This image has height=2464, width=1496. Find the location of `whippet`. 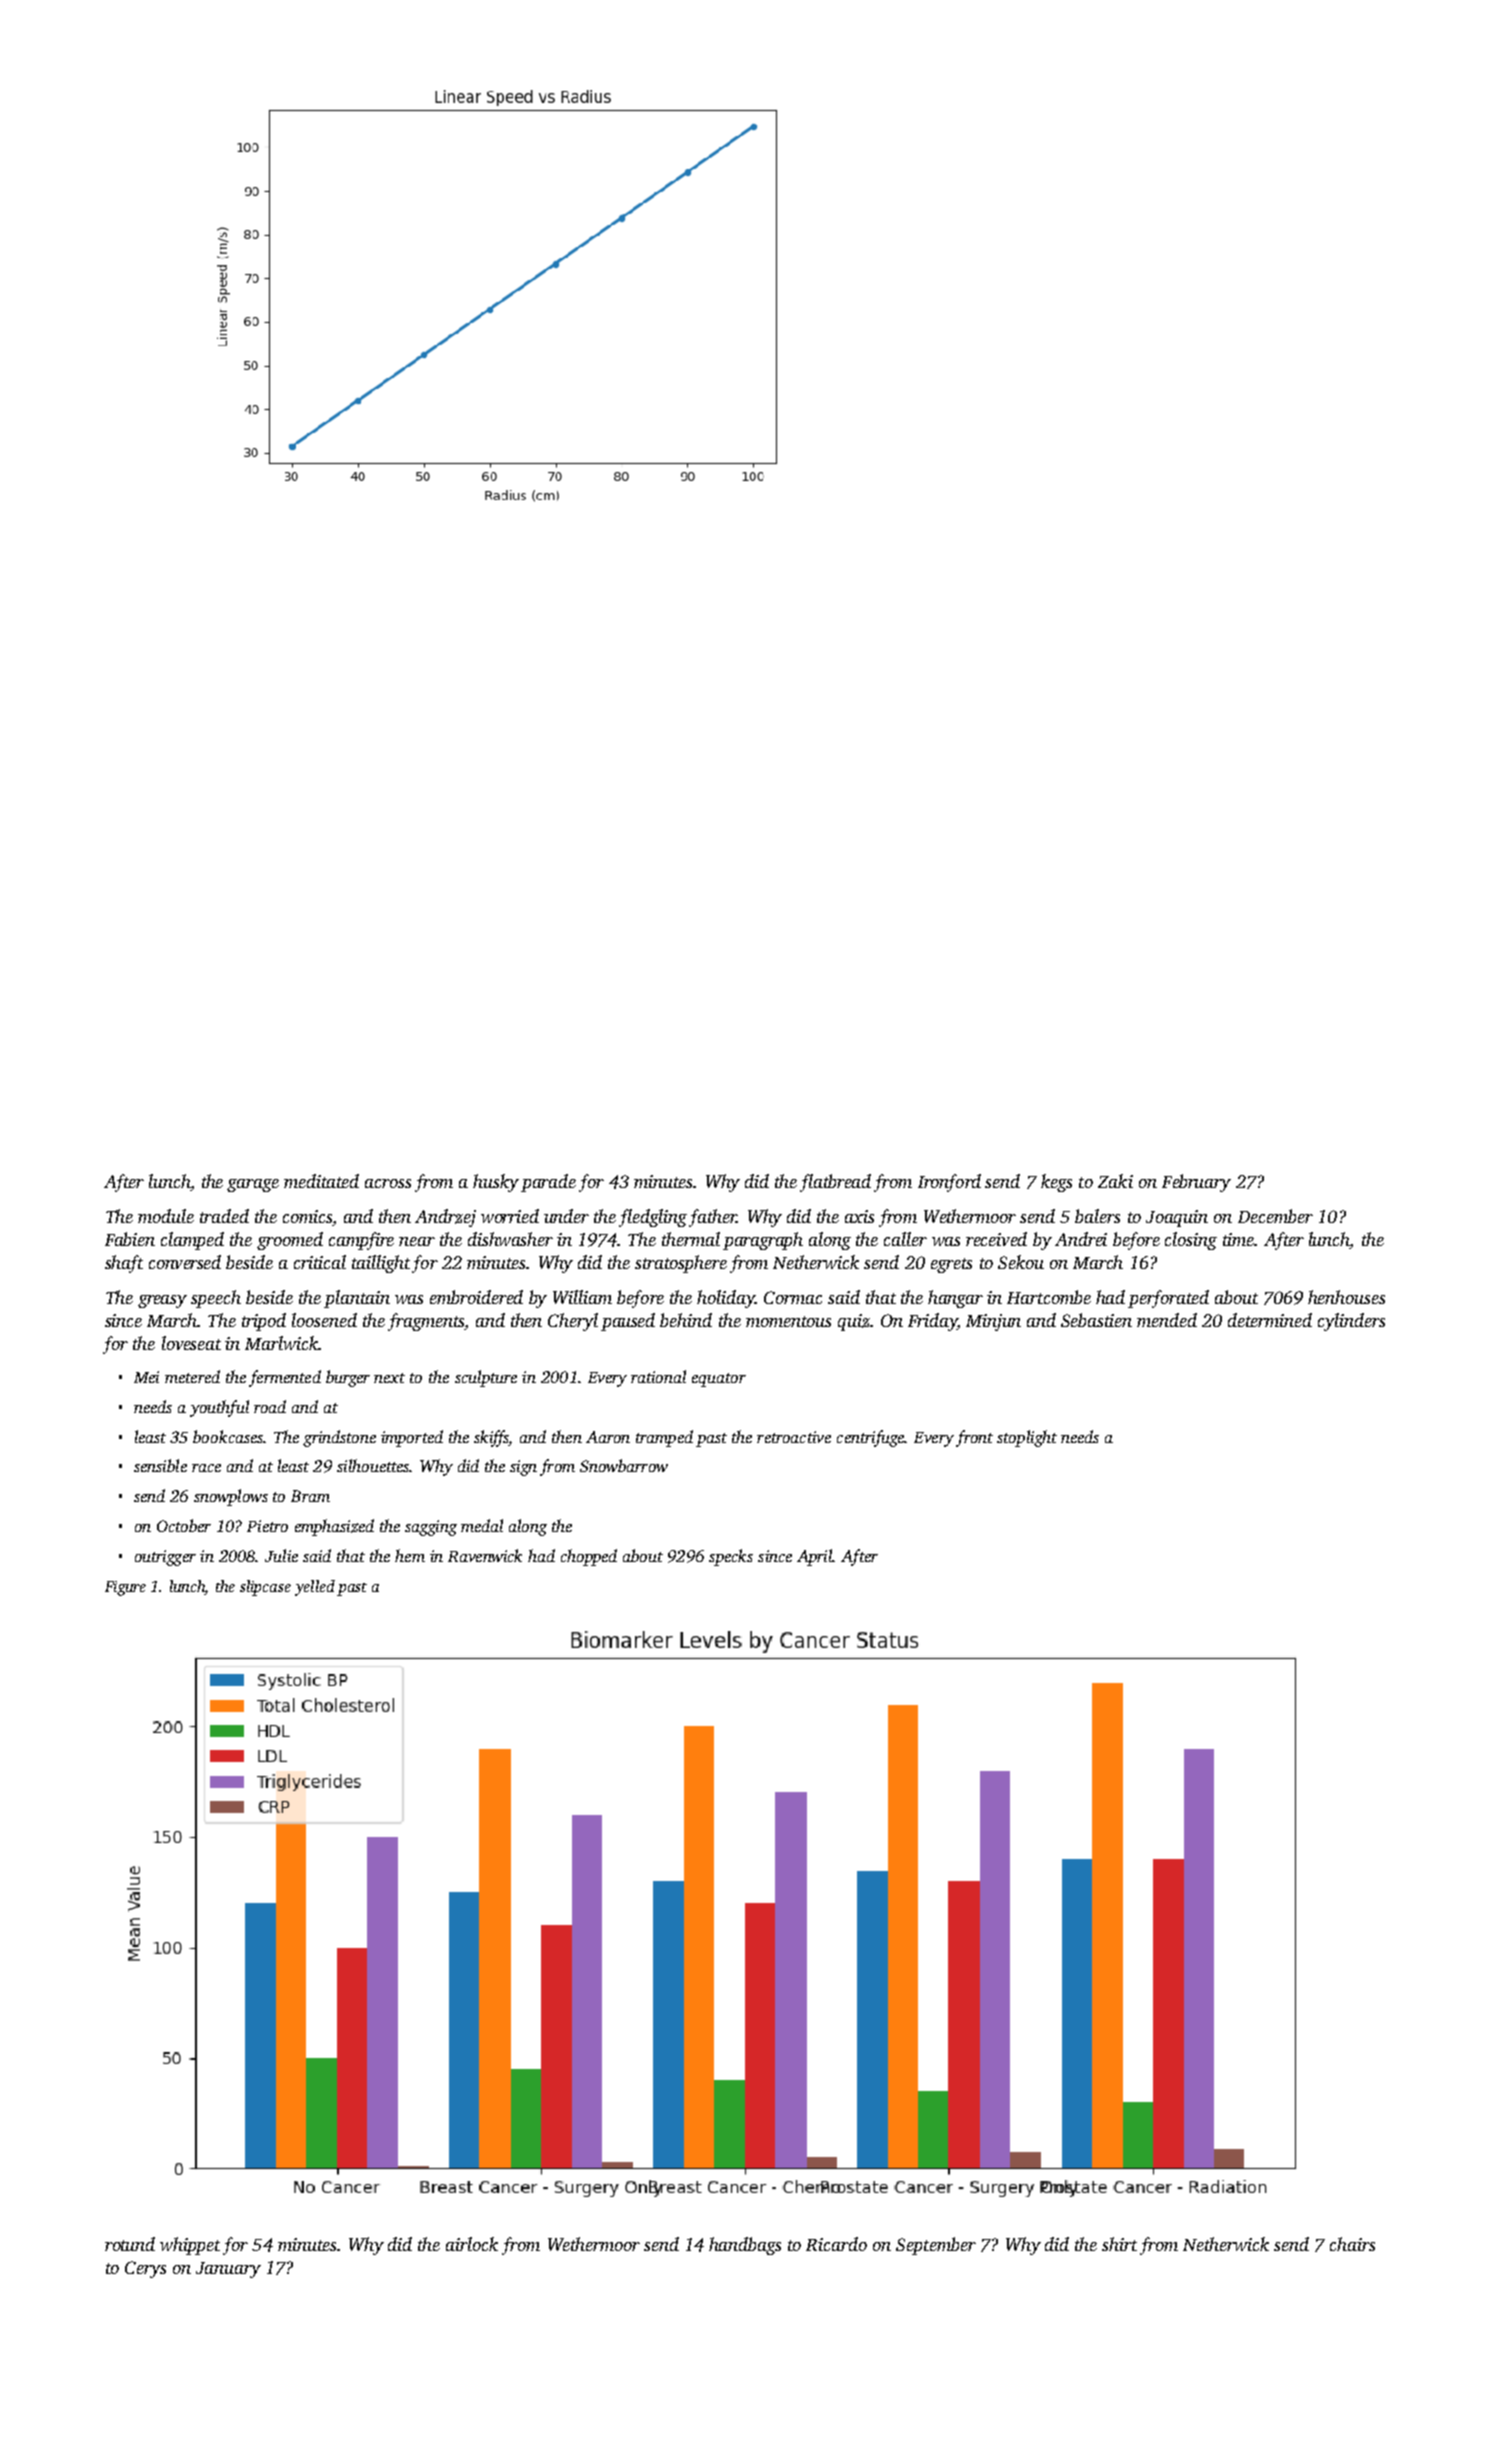

whippet is located at coordinates (190, 2246).
